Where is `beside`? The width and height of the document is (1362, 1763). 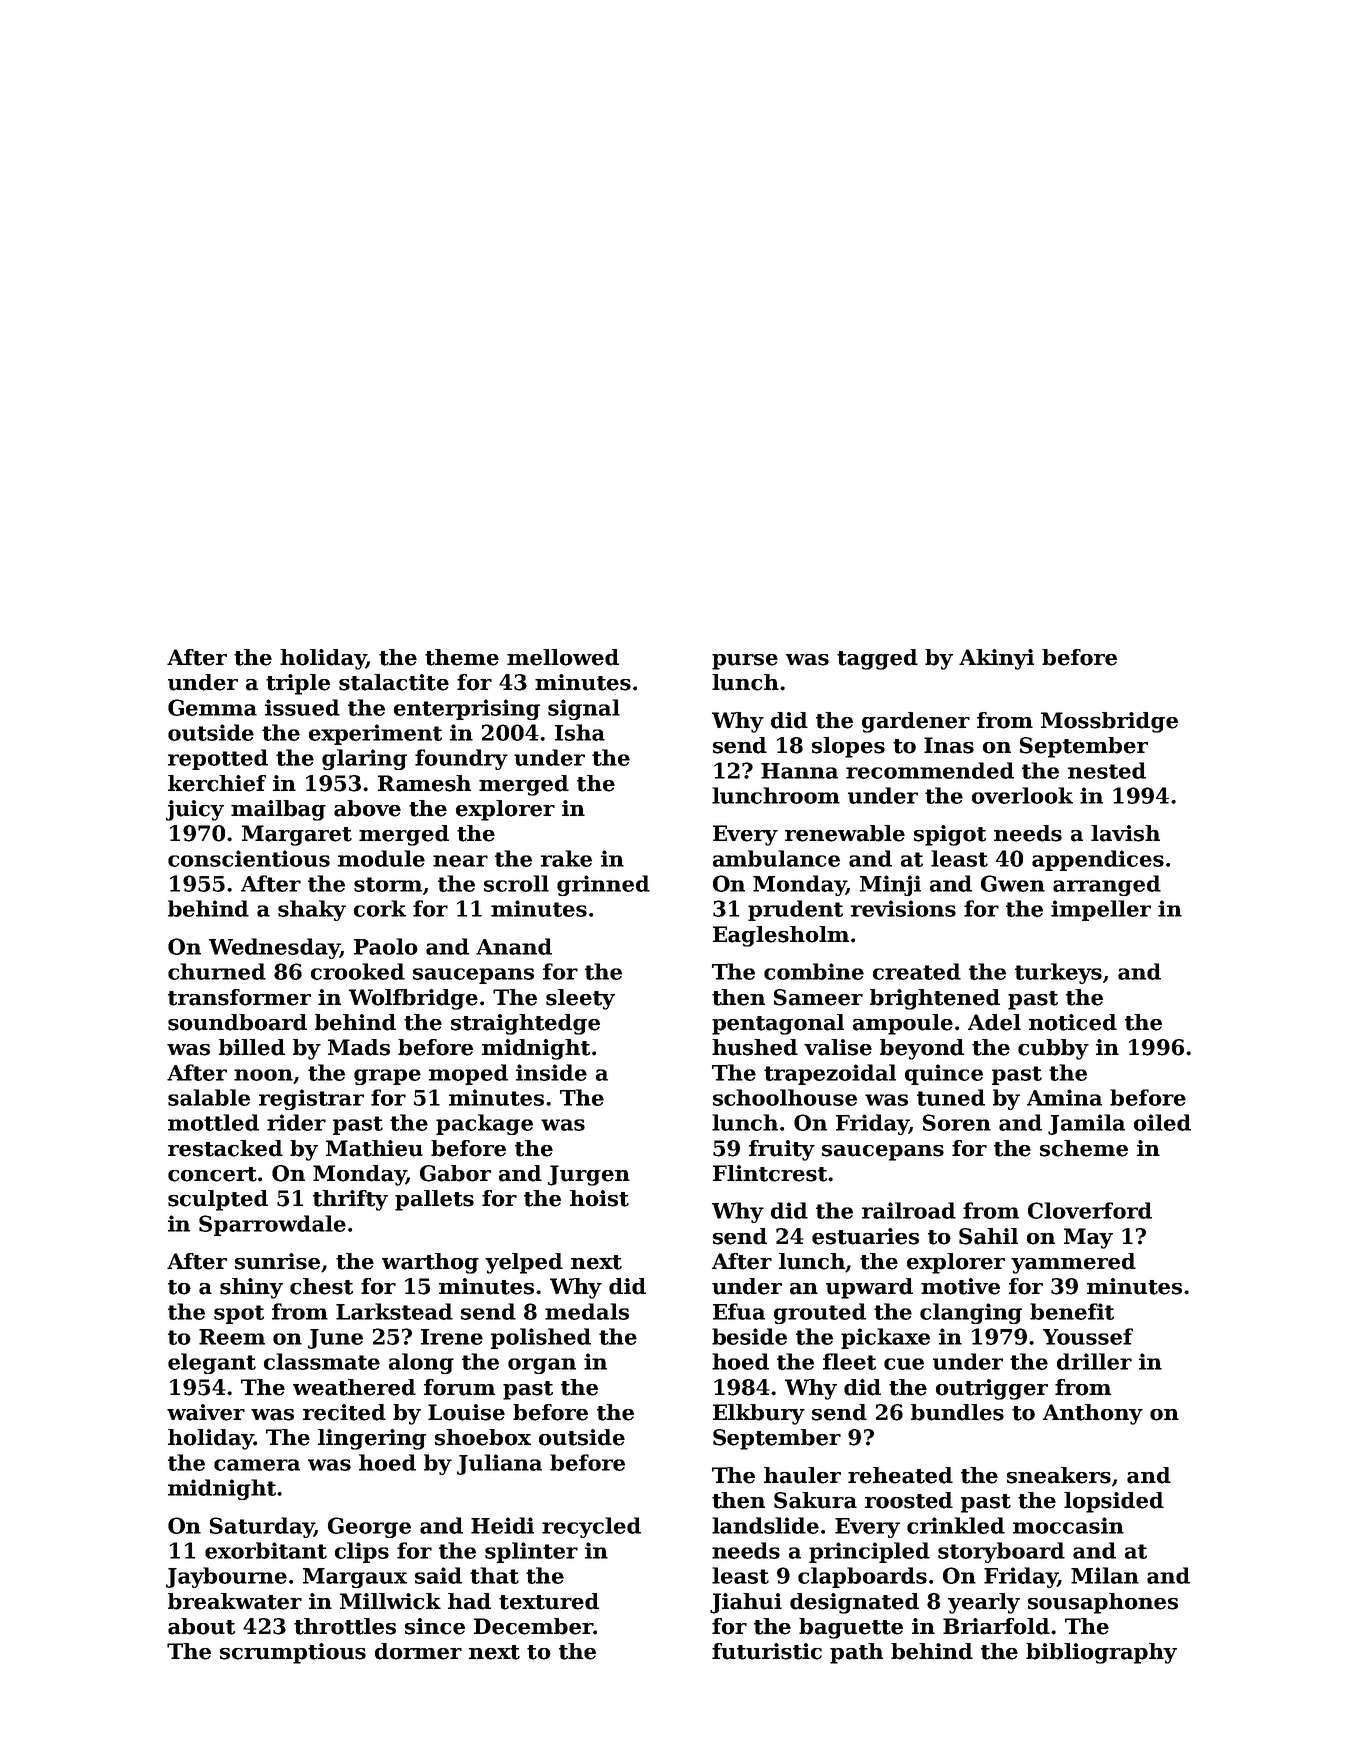 beside is located at coordinates (749, 1336).
